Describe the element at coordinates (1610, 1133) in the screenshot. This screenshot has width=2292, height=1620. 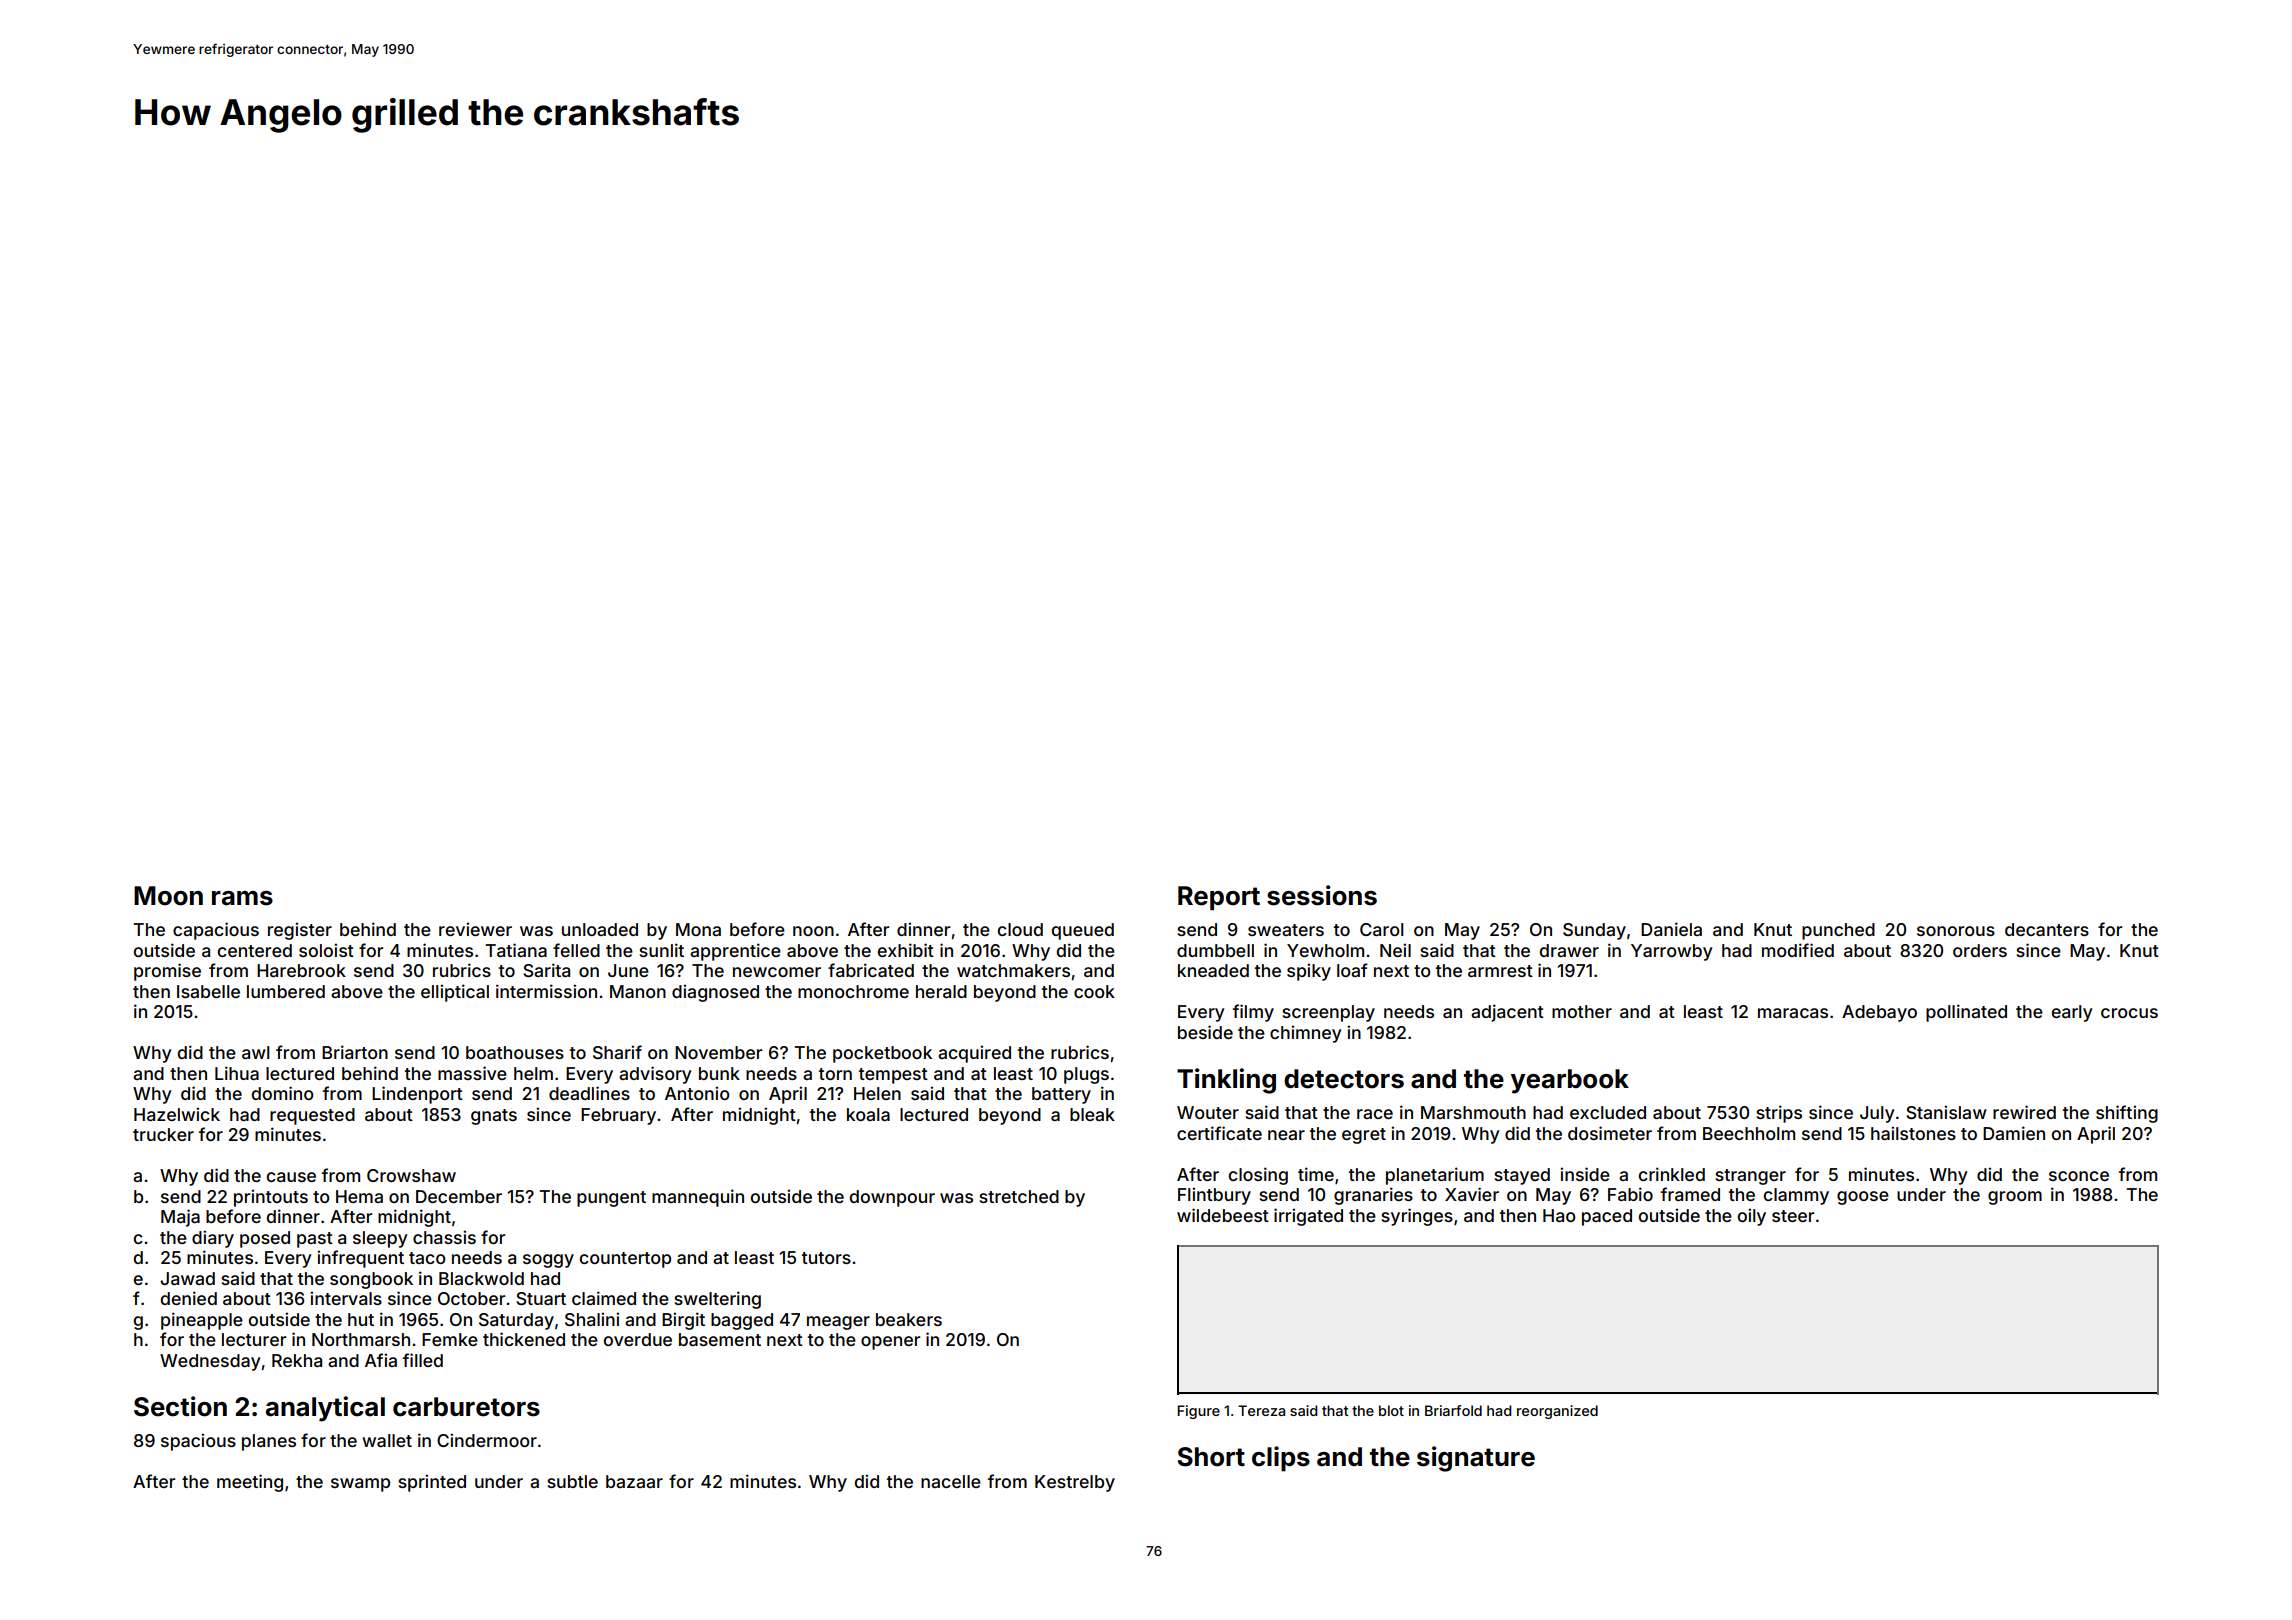
I see `dosimeter` at that location.
